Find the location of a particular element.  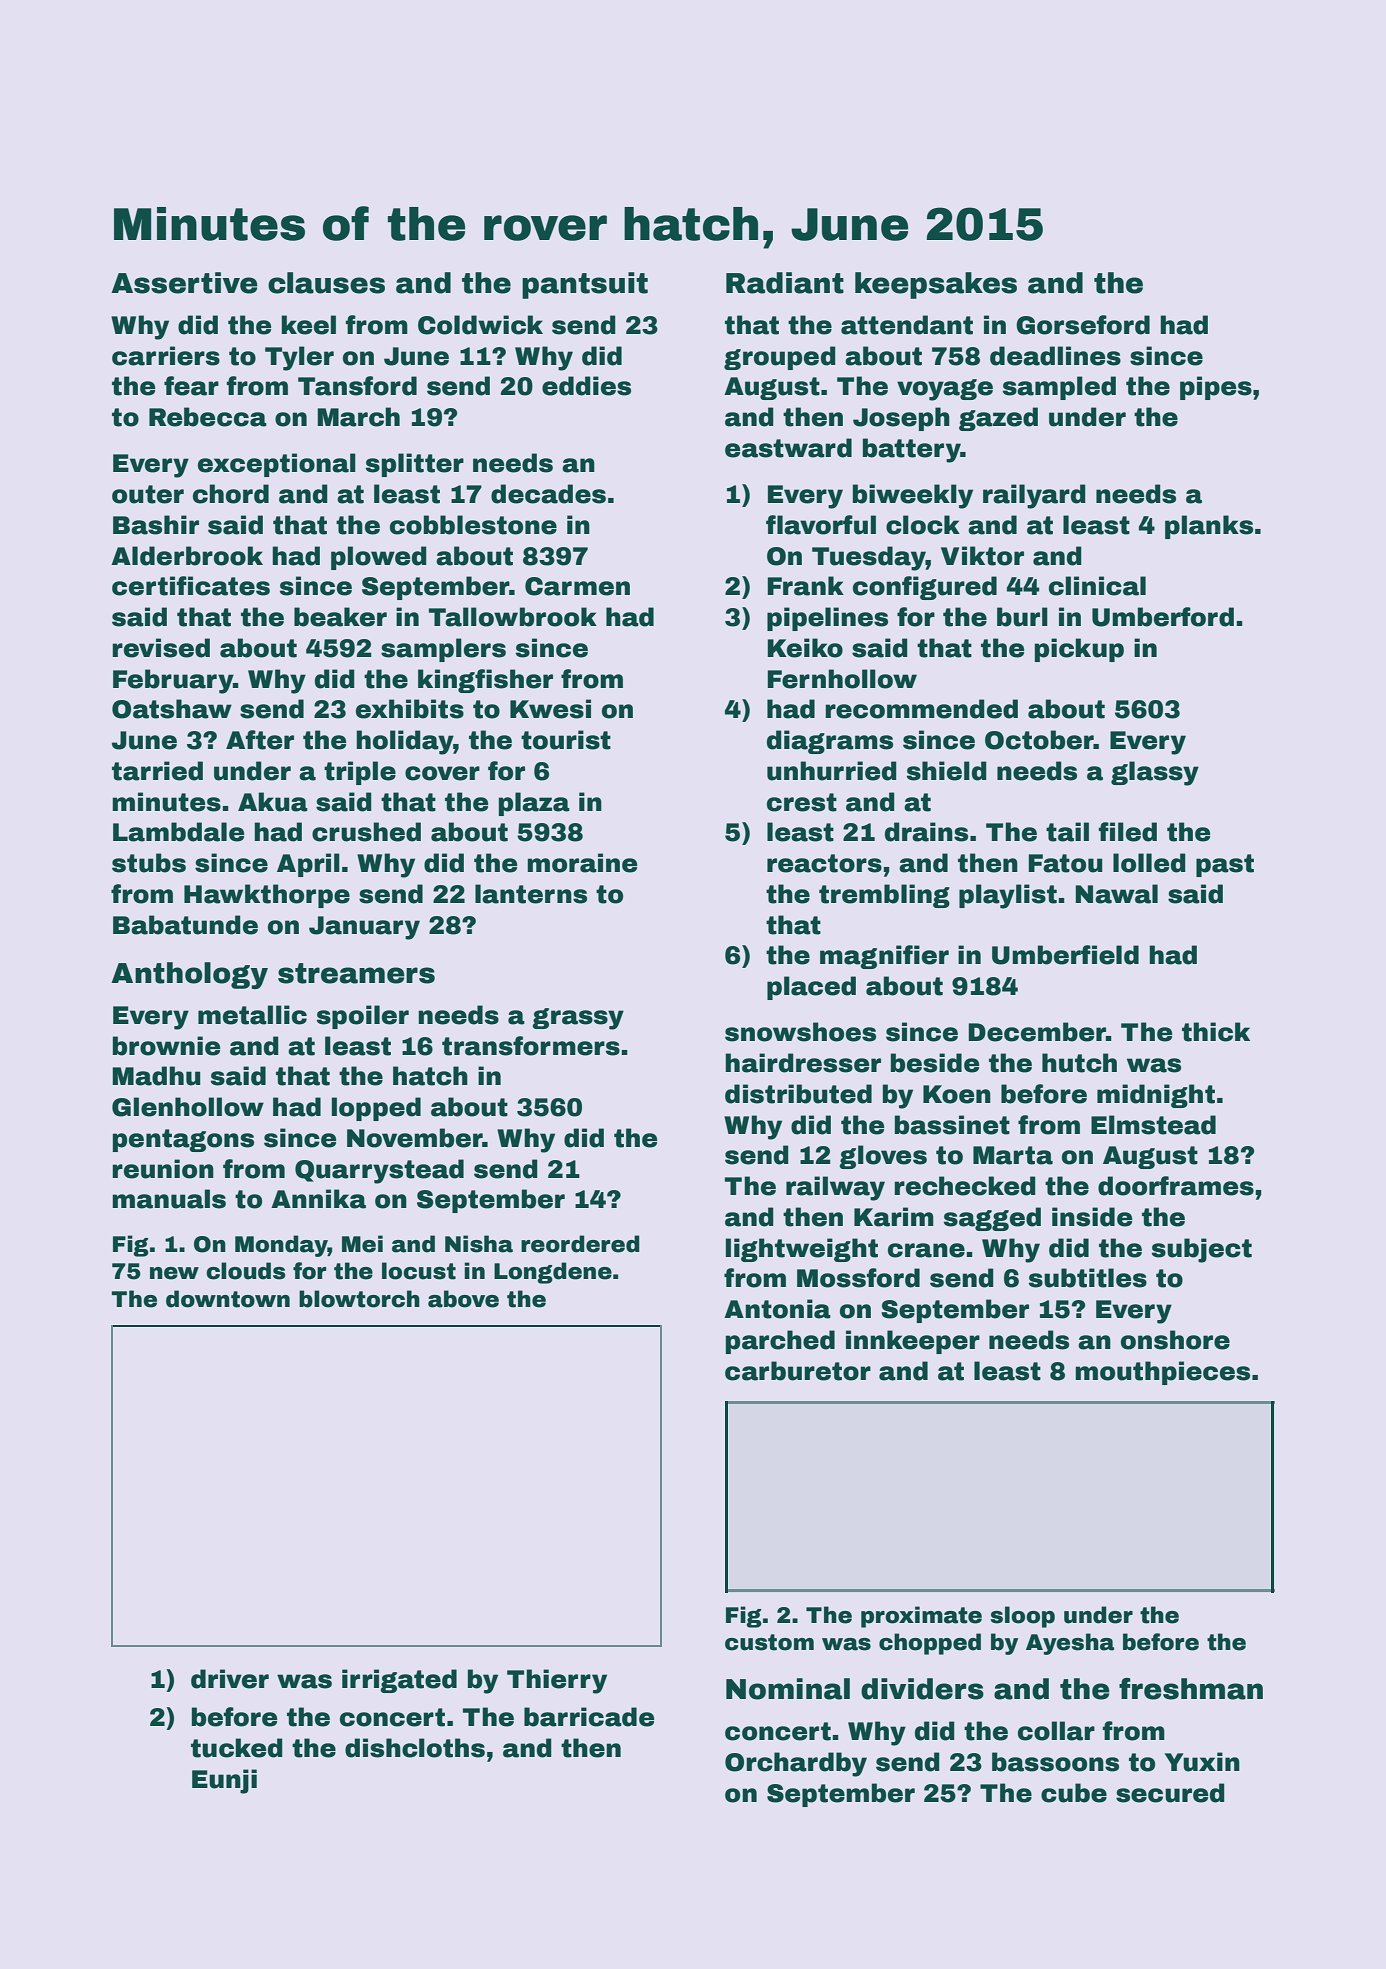

Anthology is located at coordinates (189, 975).
